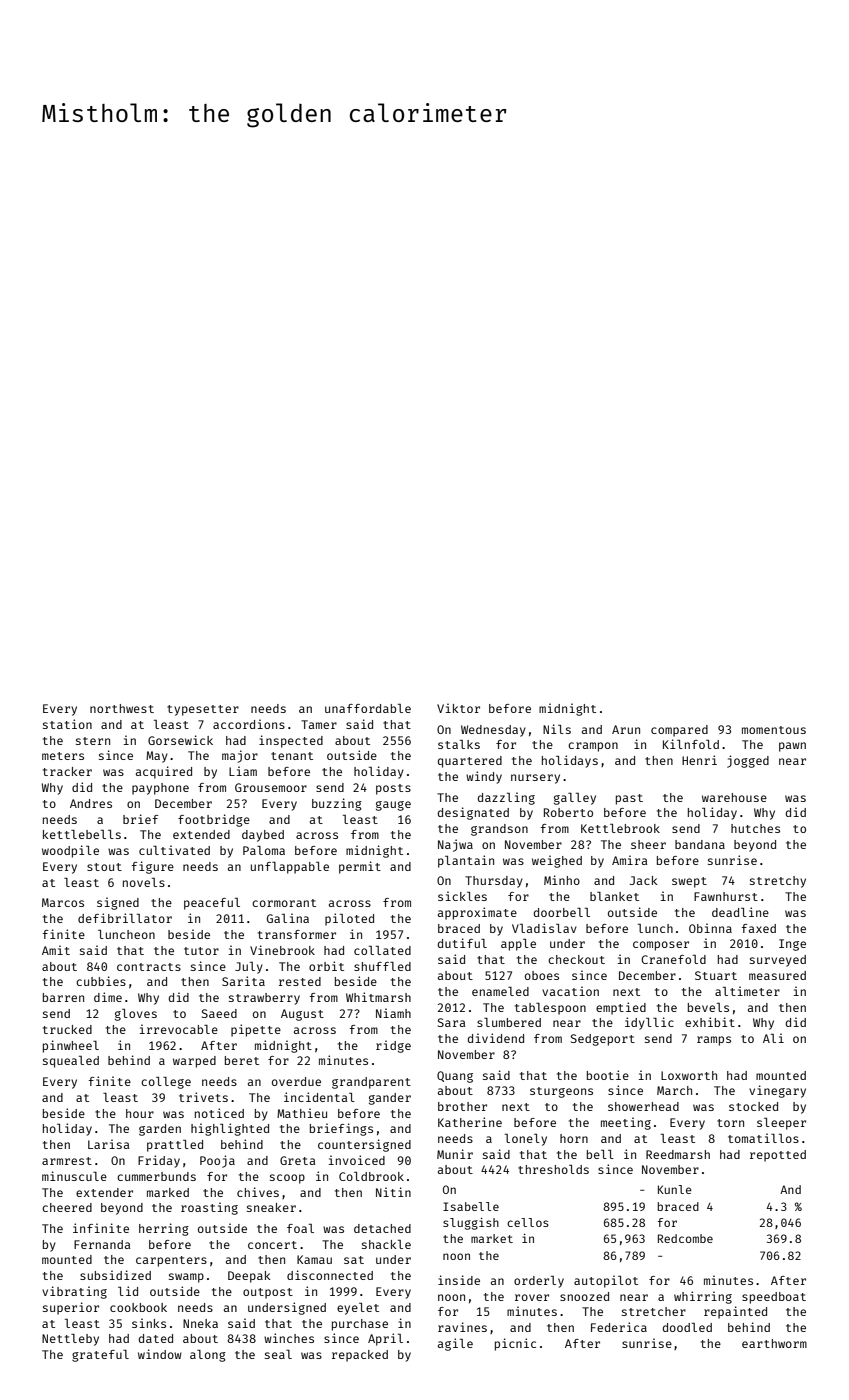 This screenshot has width=849, height=1400. Describe the element at coordinates (774, 730) in the screenshot. I see `momentous` at that location.
